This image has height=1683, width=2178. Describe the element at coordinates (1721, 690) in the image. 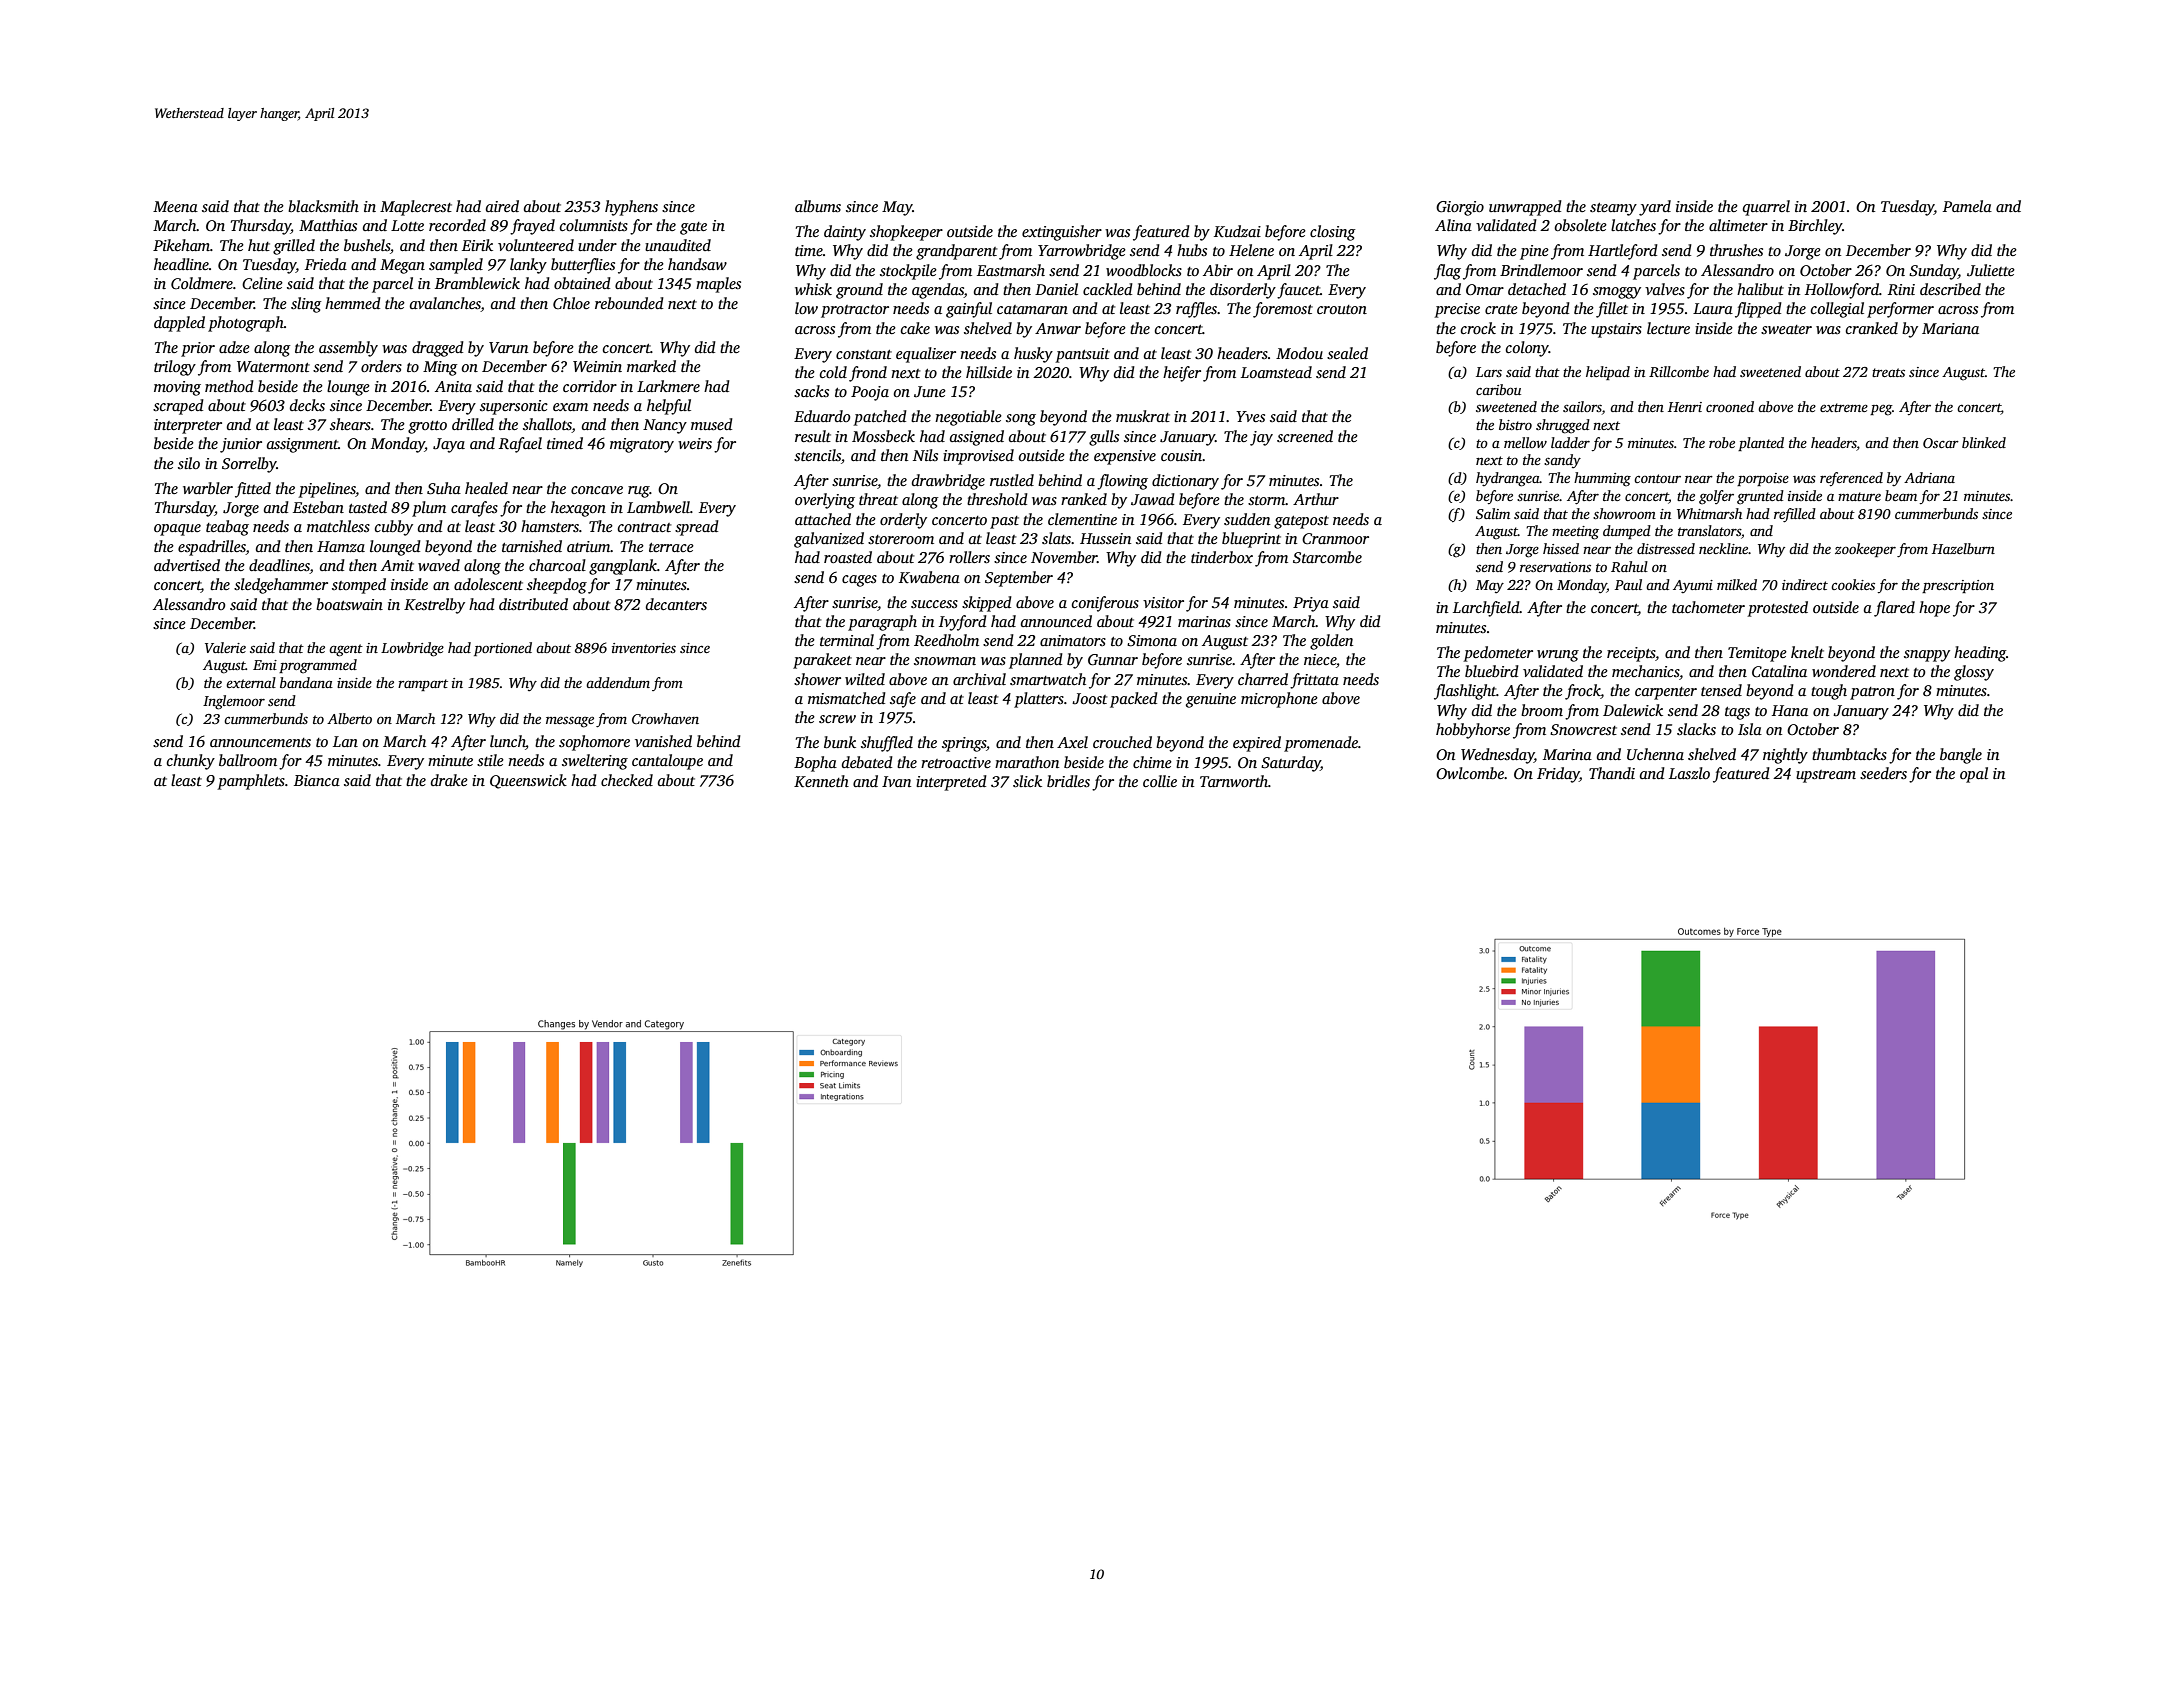

I see `tensed` at that location.
